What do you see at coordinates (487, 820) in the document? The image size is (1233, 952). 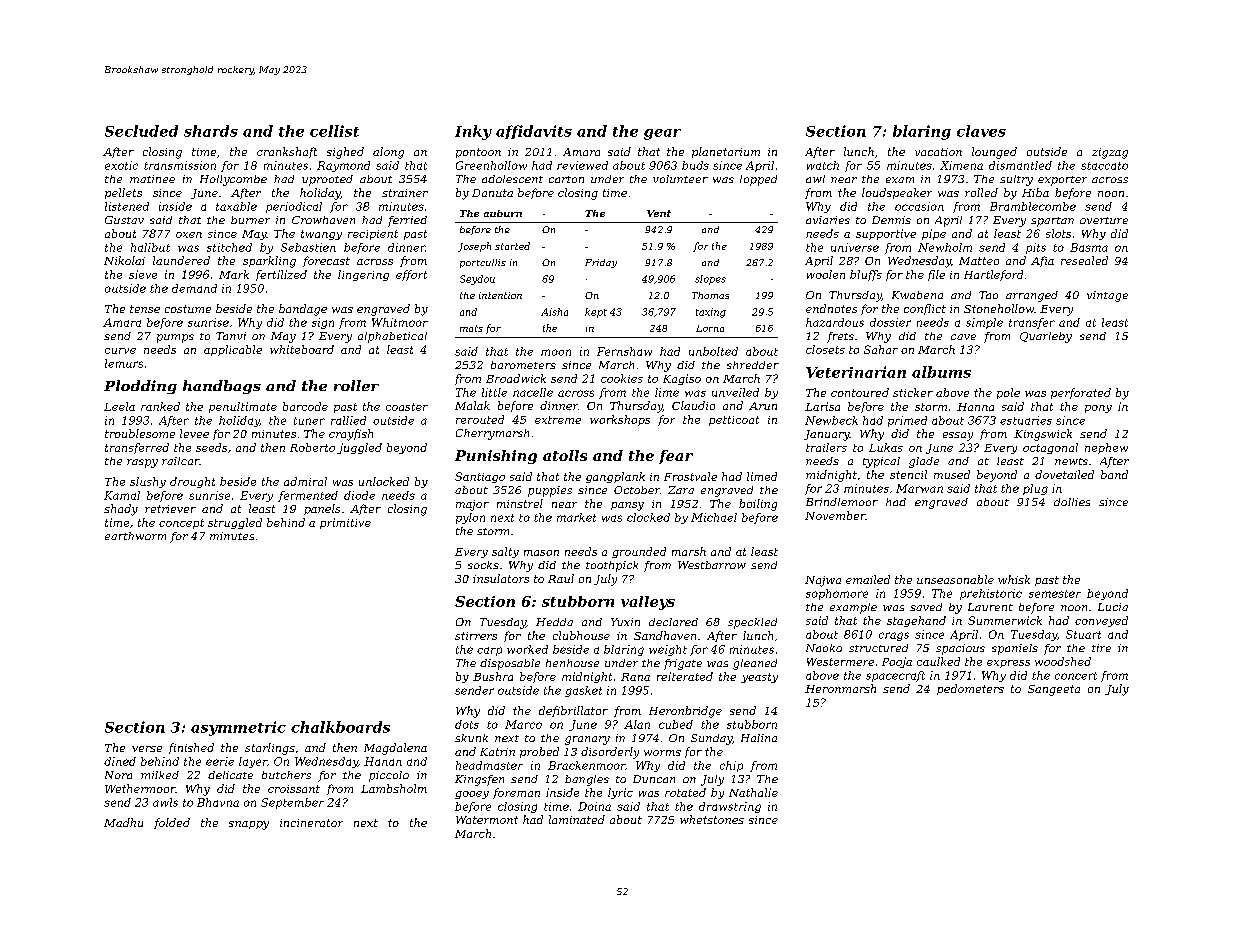 I see `Watermont` at bounding box center [487, 820].
